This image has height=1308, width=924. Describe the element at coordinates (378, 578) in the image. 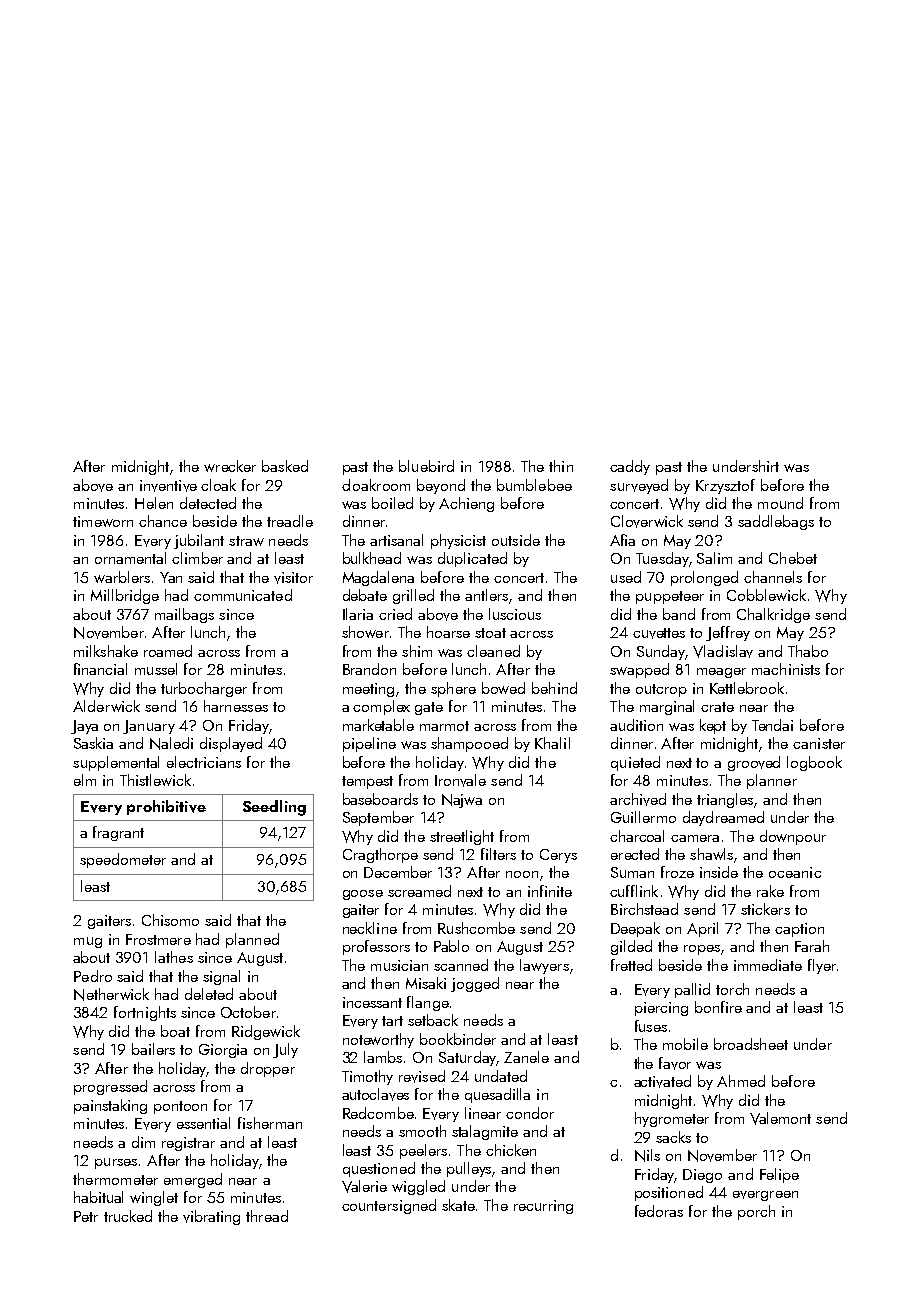

I see `Magdalena` at that location.
